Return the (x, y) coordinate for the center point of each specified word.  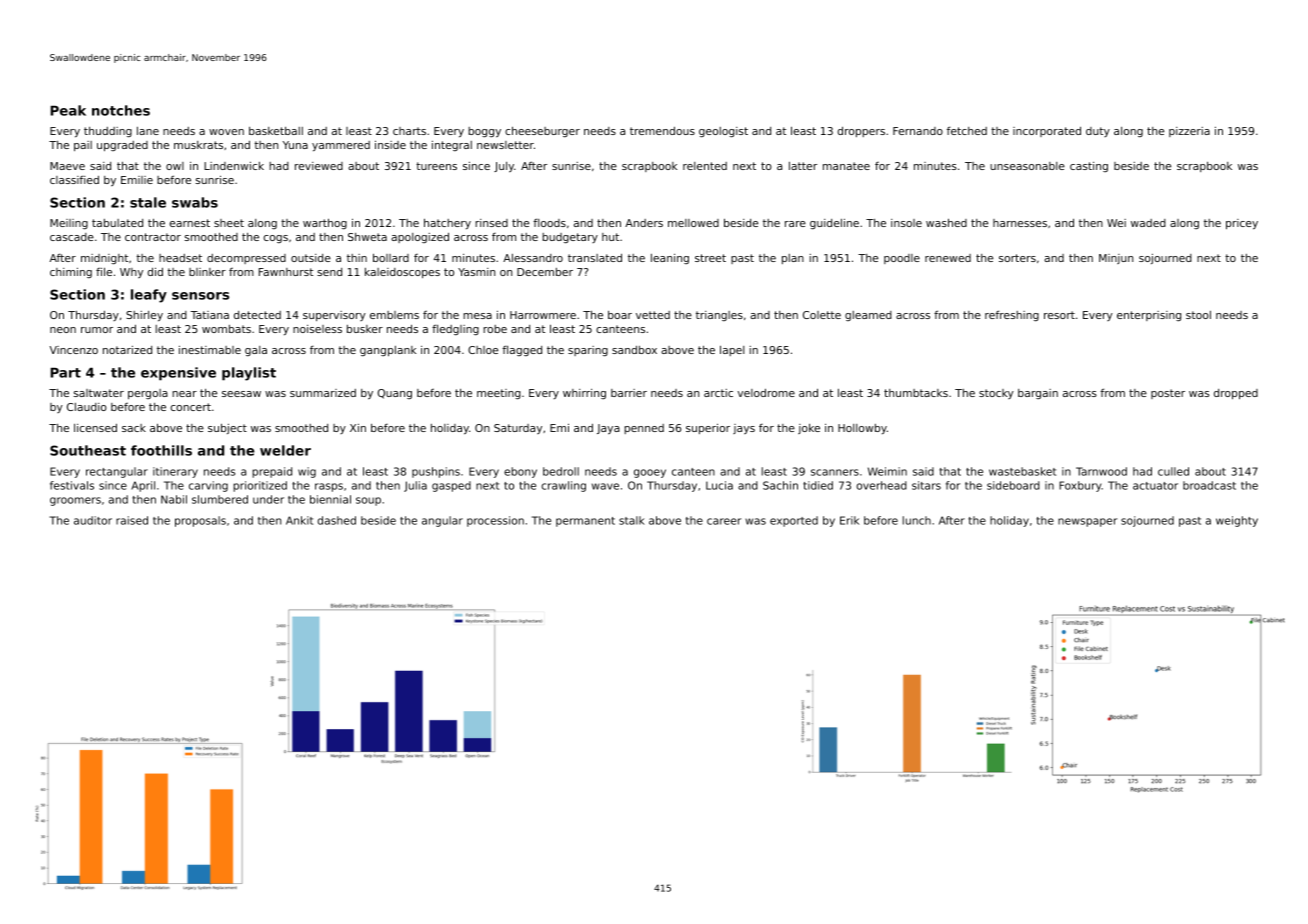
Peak (68, 110)
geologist (723, 132)
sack (134, 428)
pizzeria (1189, 132)
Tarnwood (1101, 471)
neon (63, 330)
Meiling (69, 224)
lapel (732, 350)
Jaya (608, 429)
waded (1148, 223)
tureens (436, 166)
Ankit (299, 520)
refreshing (1012, 315)
